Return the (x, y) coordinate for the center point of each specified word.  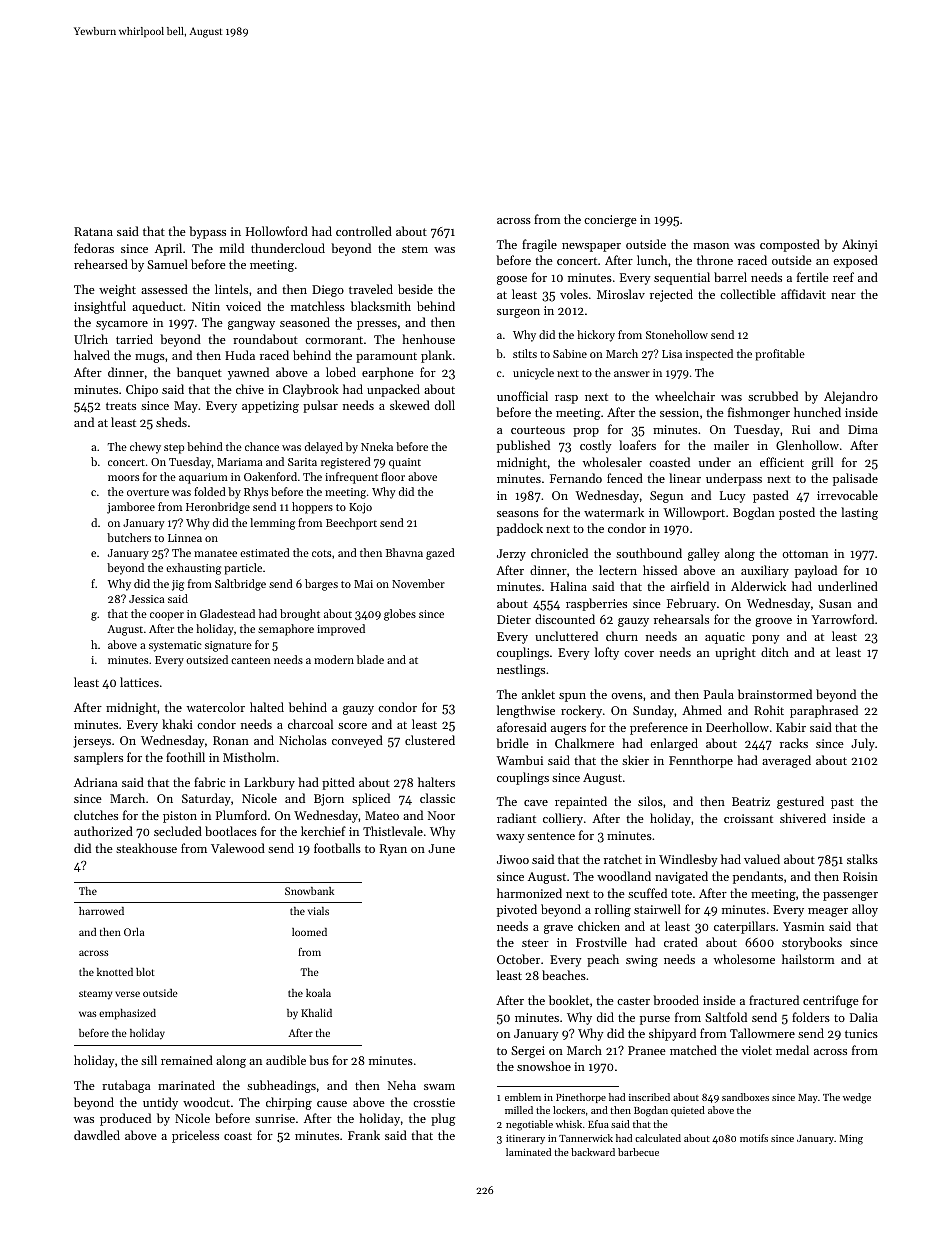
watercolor (216, 707)
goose (512, 280)
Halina (568, 586)
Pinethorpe (581, 1098)
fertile (813, 277)
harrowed (101, 911)
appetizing (270, 407)
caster (633, 1001)
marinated (186, 1085)
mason (711, 246)
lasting (859, 513)
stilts (525, 353)
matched (693, 1050)
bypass (207, 232)
